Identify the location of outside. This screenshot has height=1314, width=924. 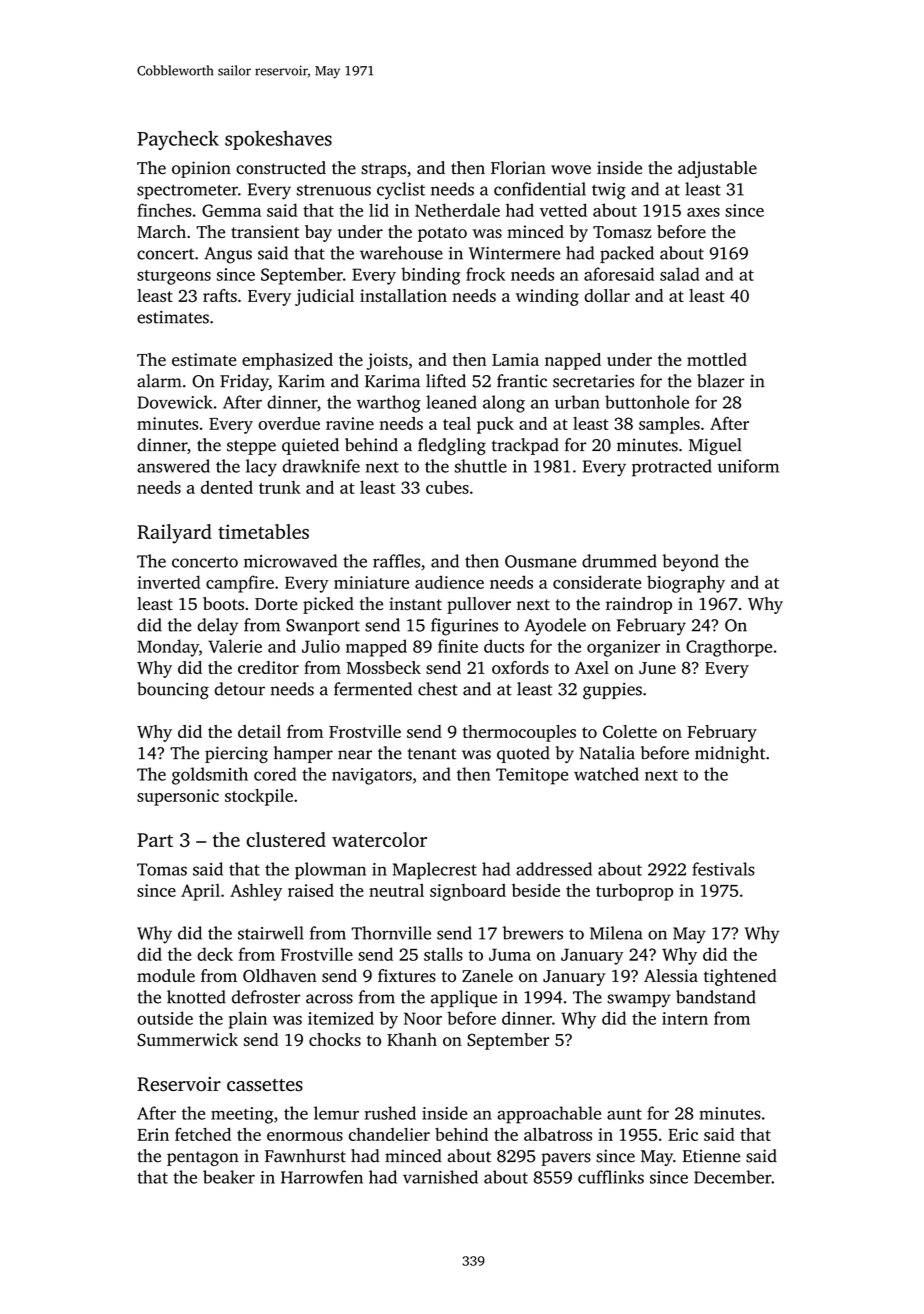
(165, 1018).
